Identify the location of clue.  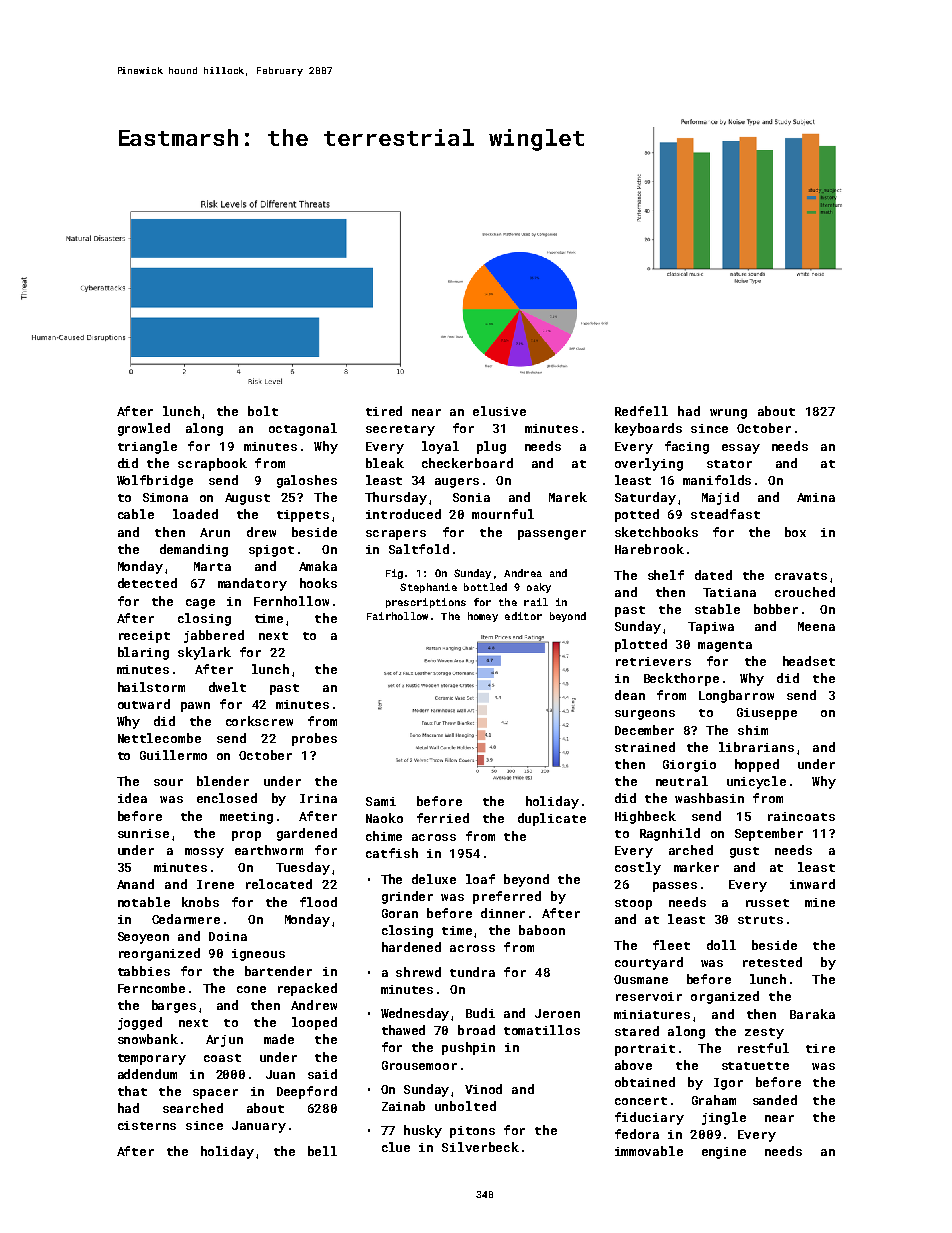
(396, 1147).
